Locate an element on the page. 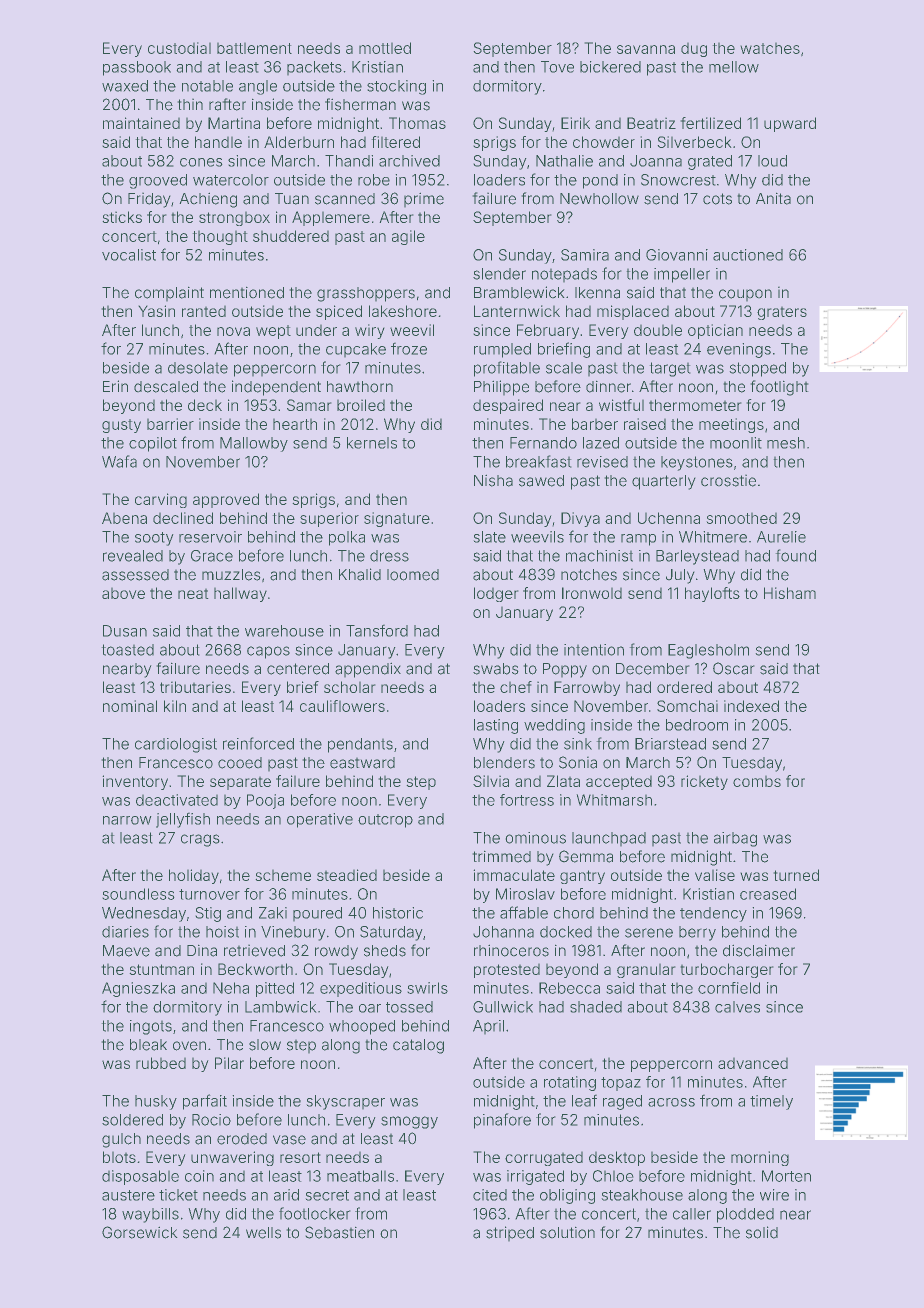 Image resolution: width=924 pixels, height=1308 pixels. coin is located at coordinates (199, 1176).
